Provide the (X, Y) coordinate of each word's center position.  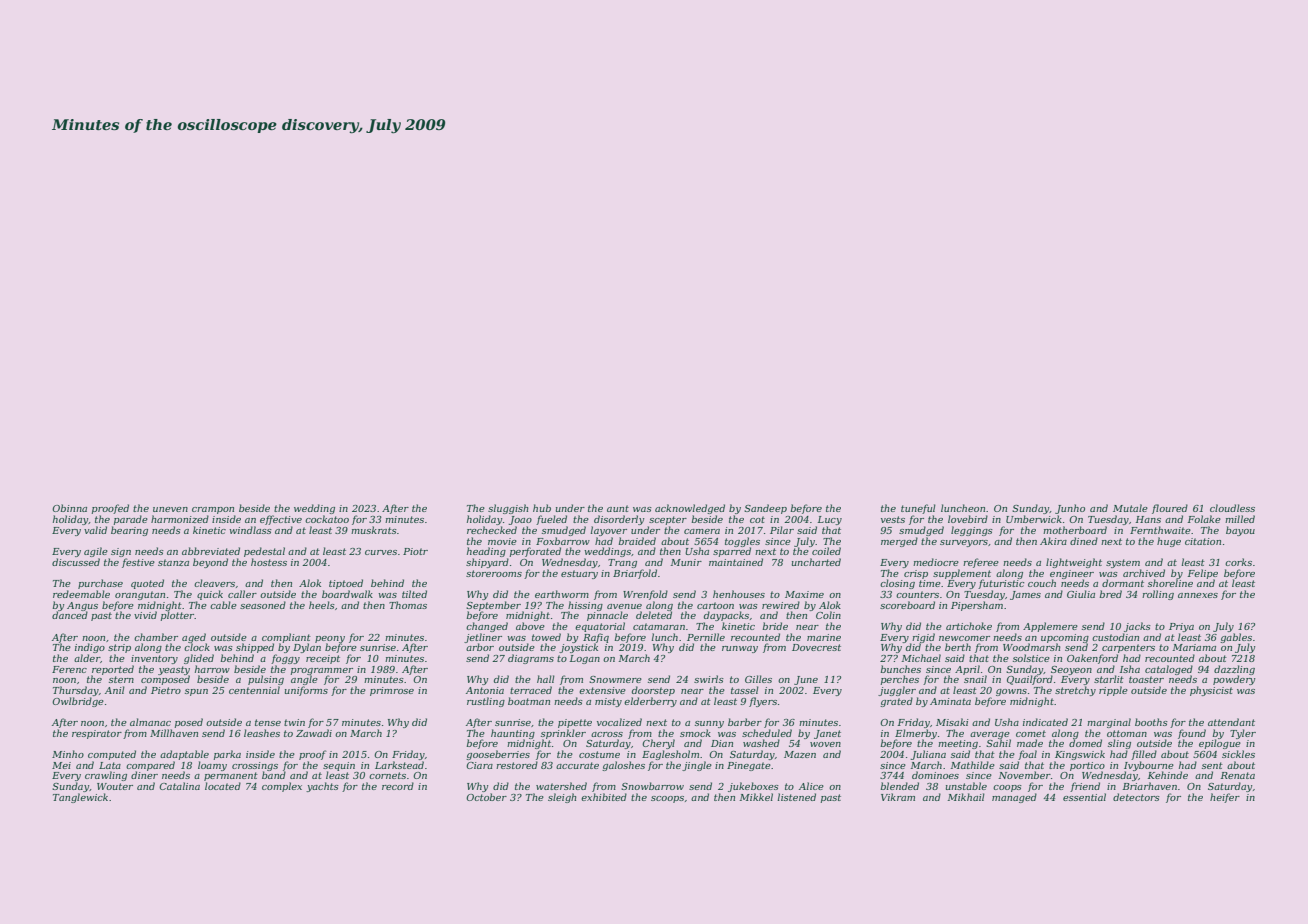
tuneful (918, 509)
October (486, 797)
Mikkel (756, 797)
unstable (966, 786)
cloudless (1232, 508)
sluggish (508, 509)
